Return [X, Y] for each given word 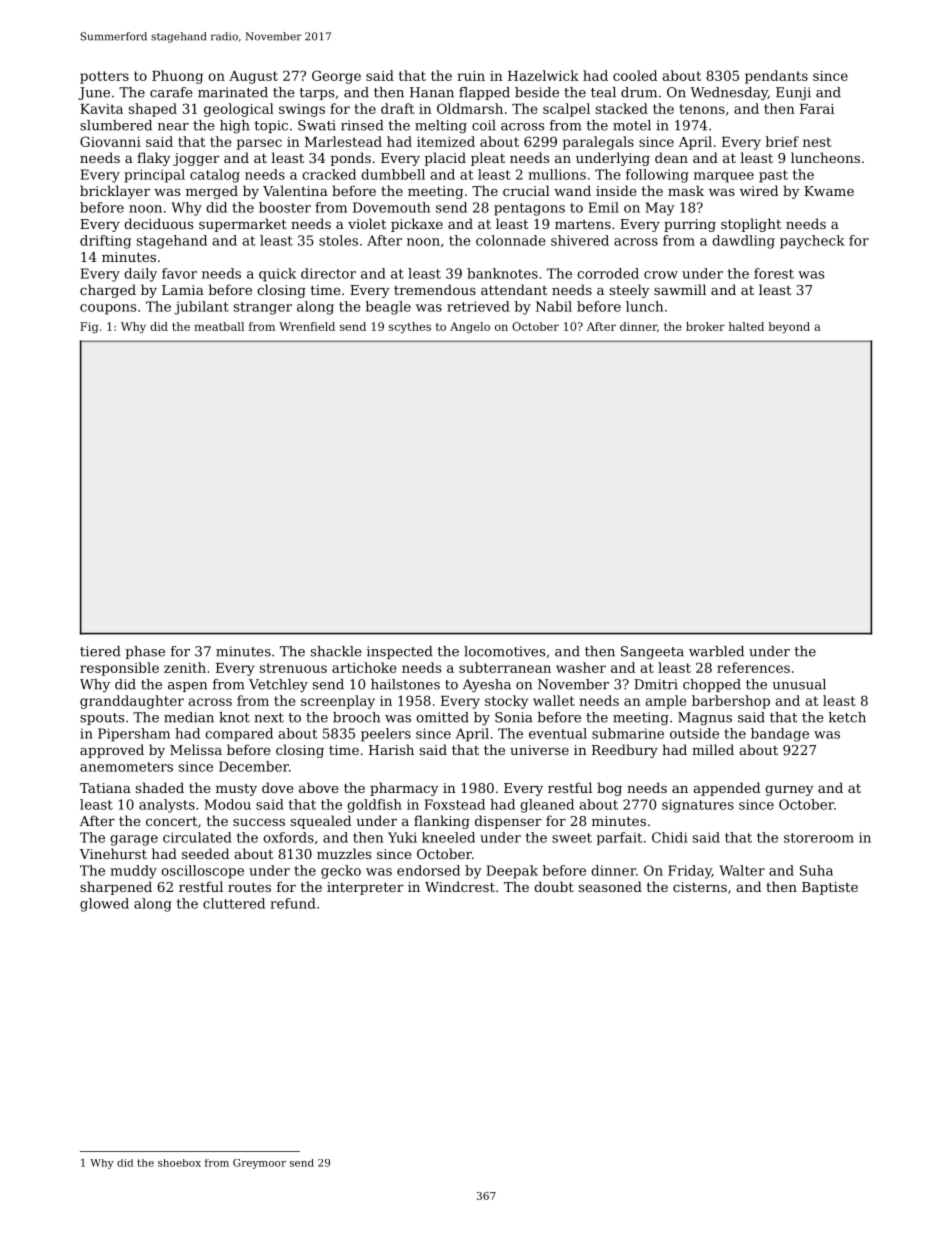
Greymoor [259, 1164]
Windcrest [460, 886]
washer [581, 667]
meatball [219, 326]
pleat [488, 159]
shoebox [179, 1163]
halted [746, 326]
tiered [100, 651]
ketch [847, 717]
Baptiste [830, 888]
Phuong [177, 77]
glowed [104, 905]
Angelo [470, 328]
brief [782, 141]
